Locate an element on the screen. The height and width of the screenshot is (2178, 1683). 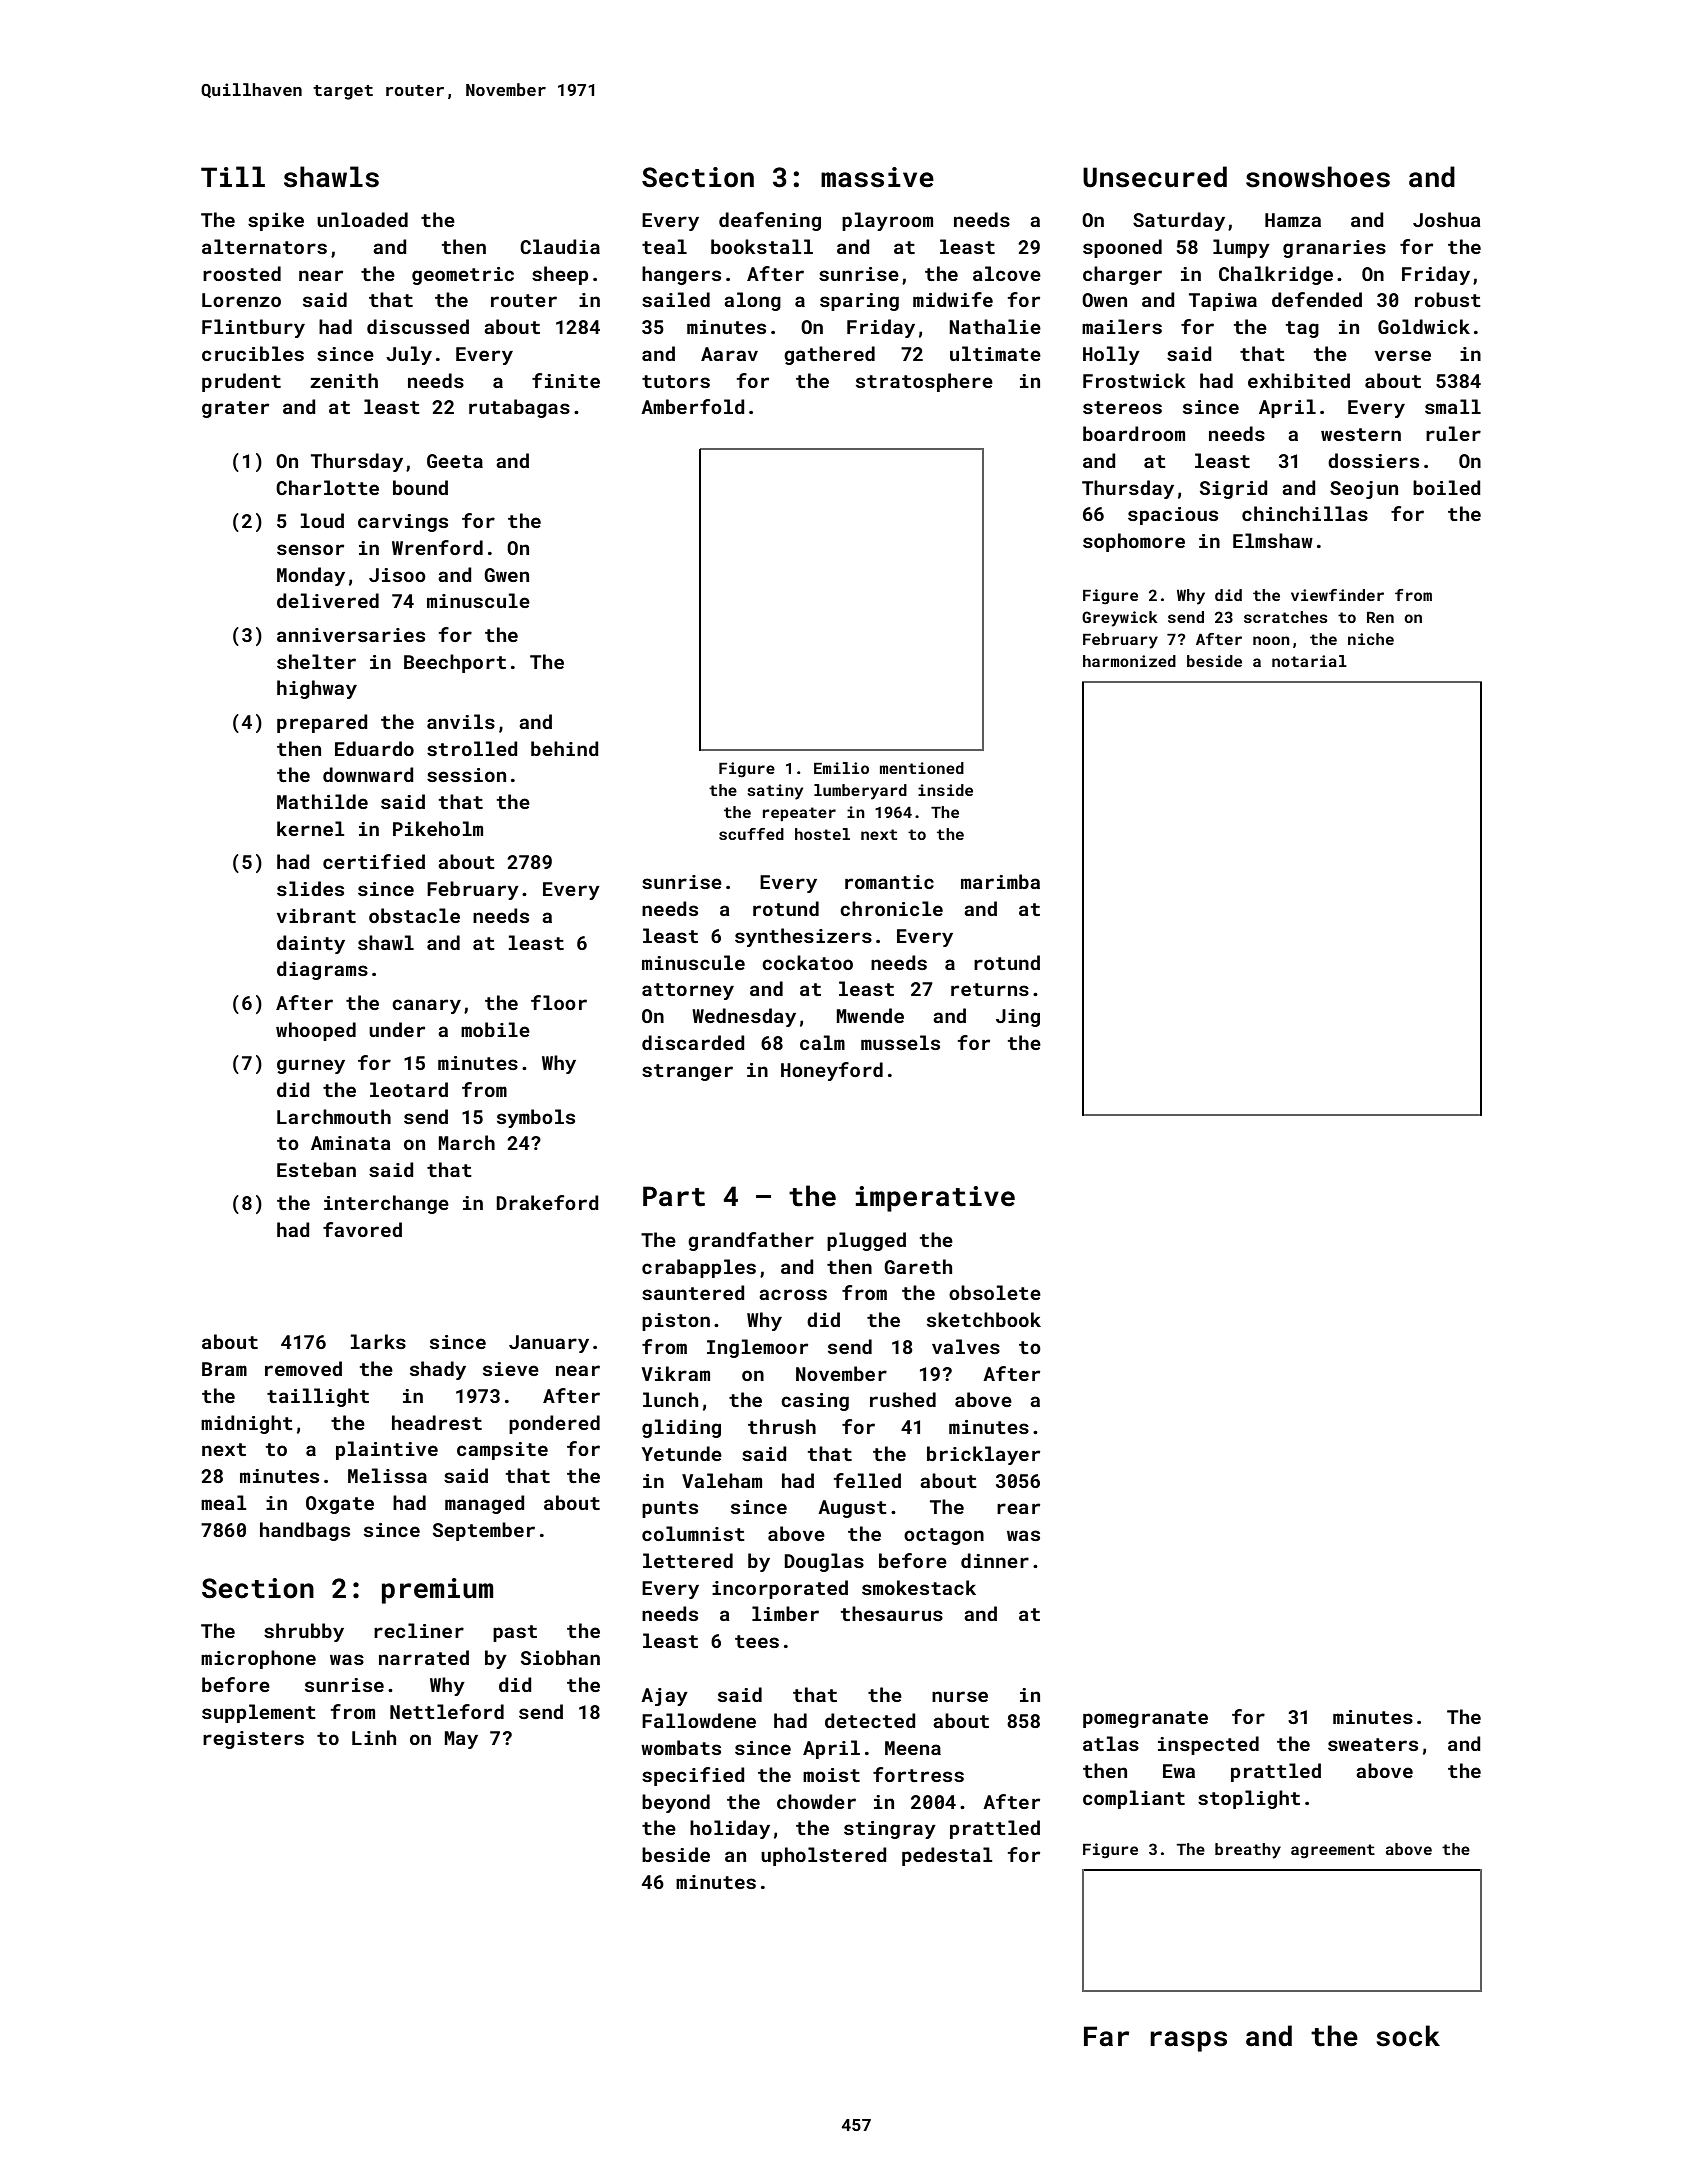
niche is located at coordinates (1371, 639).
